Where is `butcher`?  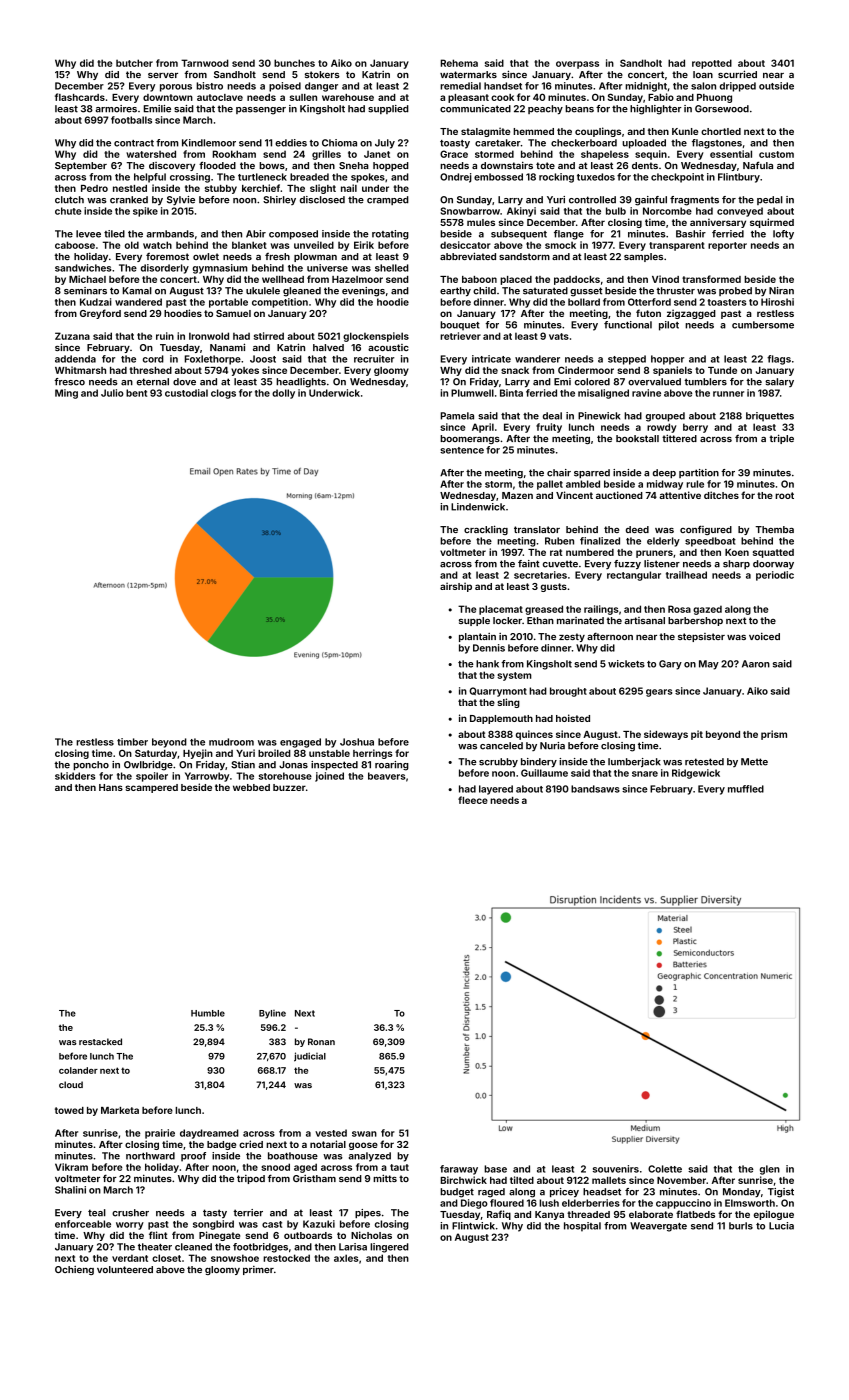 butcher is located at coordinates (134, 63).
